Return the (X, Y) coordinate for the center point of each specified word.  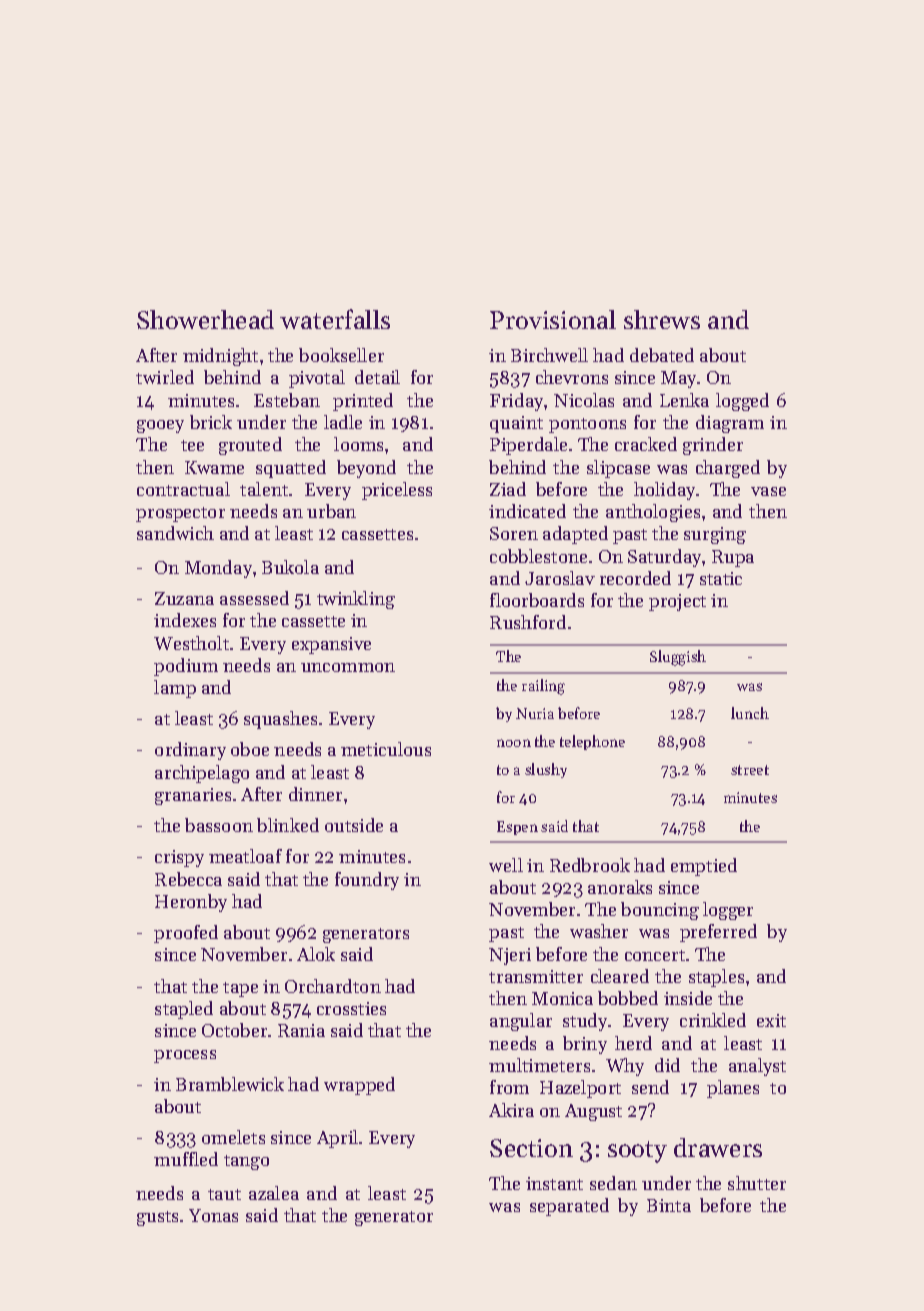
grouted (250, 446)
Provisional (553, 319)
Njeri (510, 956)
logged (742, 402)
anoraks (620, 887)
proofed (186, 934)
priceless (397, 491)
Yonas (213, 1215)
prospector (180, 514)
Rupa (733, 558)
